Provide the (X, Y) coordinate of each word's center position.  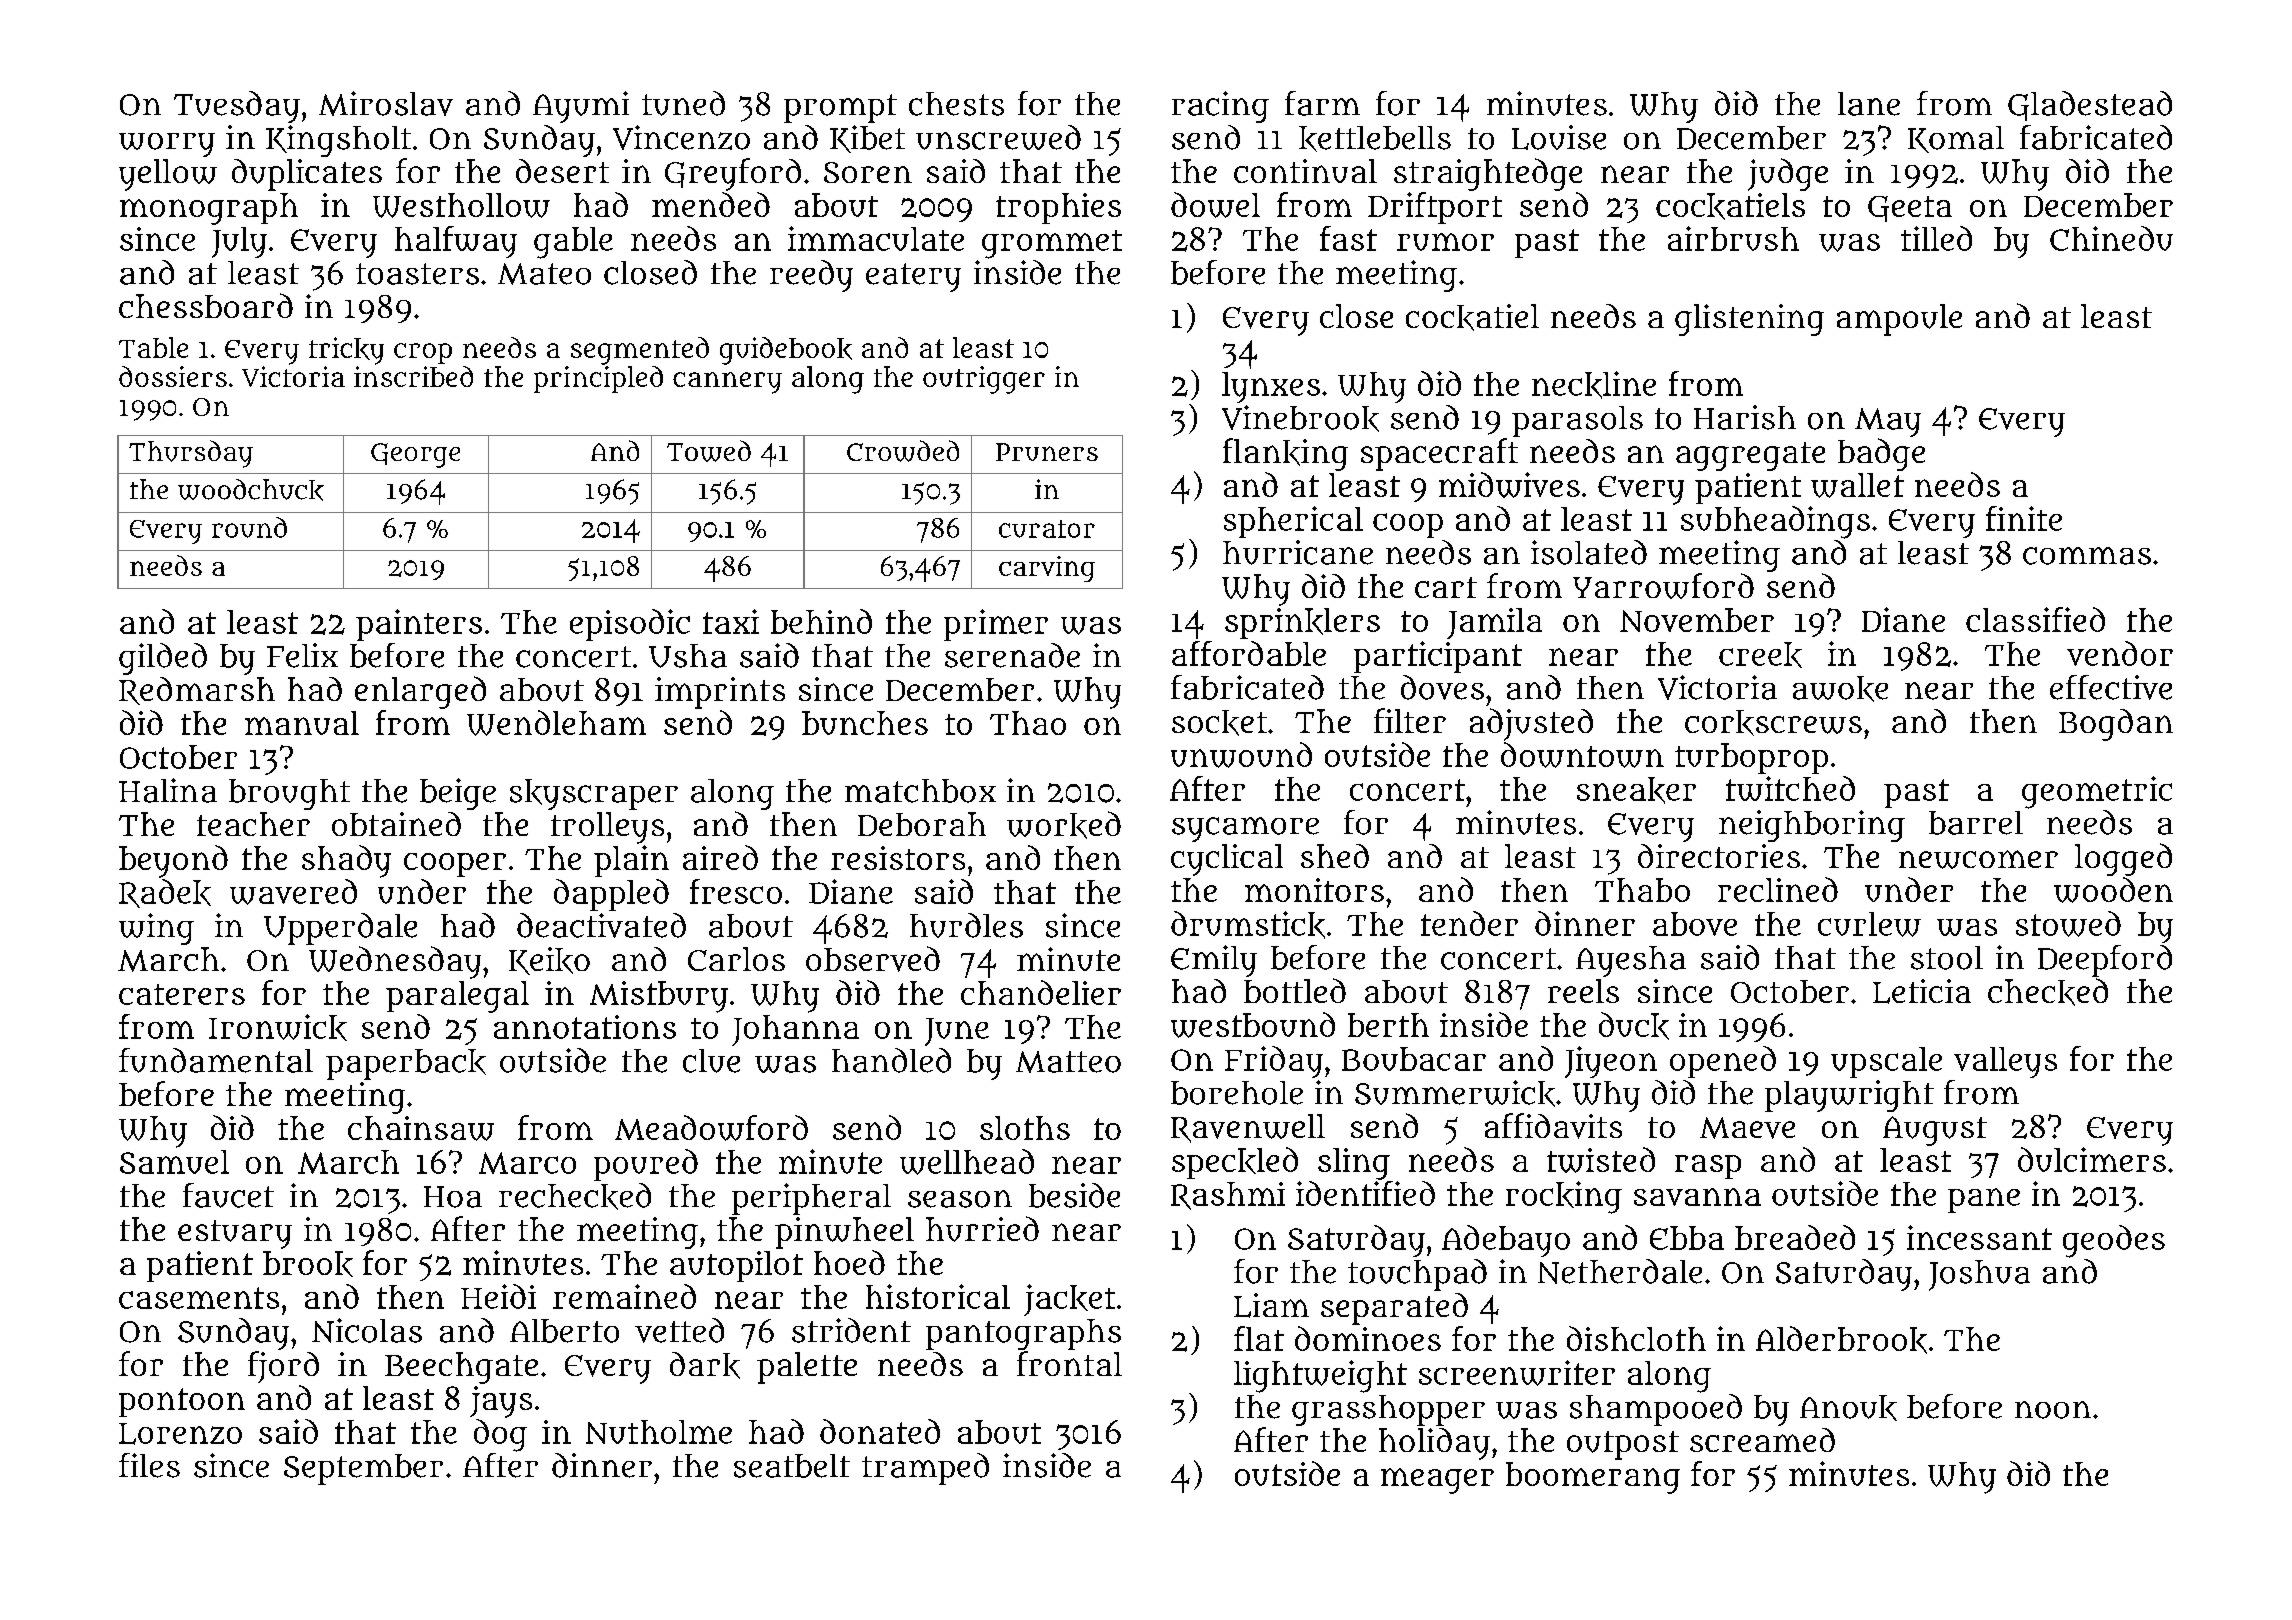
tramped (925, 1469)
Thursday (191, 454)
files (149, 1465)
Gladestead (2090, 106)
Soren (868, 172)
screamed (1762, 1440)
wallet (1857, 485)
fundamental (216, 1060)
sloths (1025, 1128)
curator (1047, 529)
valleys (2005, 1062)
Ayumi (581, 107)
